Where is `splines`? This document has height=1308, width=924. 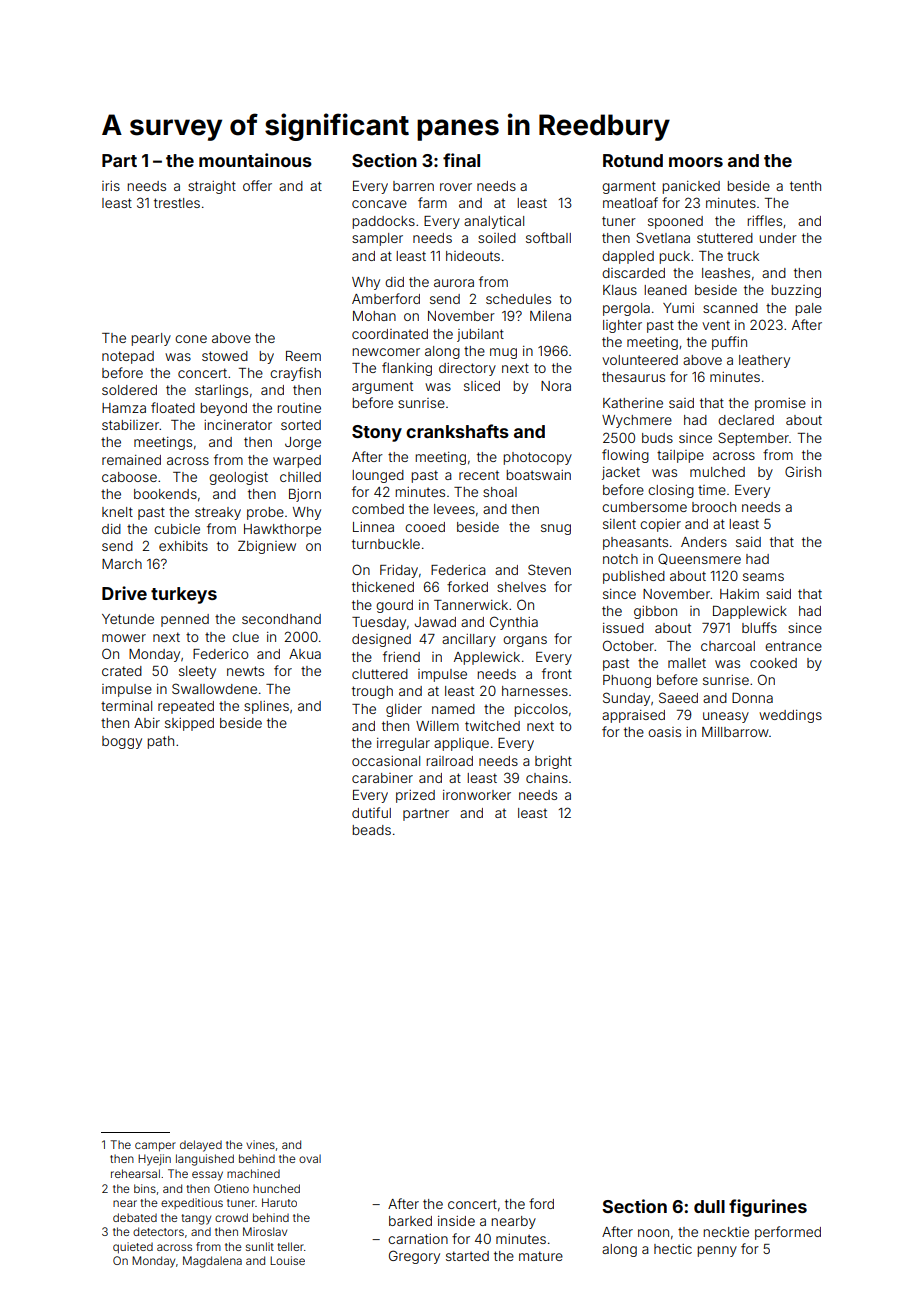
splines is located at coordinates (266, 707).
